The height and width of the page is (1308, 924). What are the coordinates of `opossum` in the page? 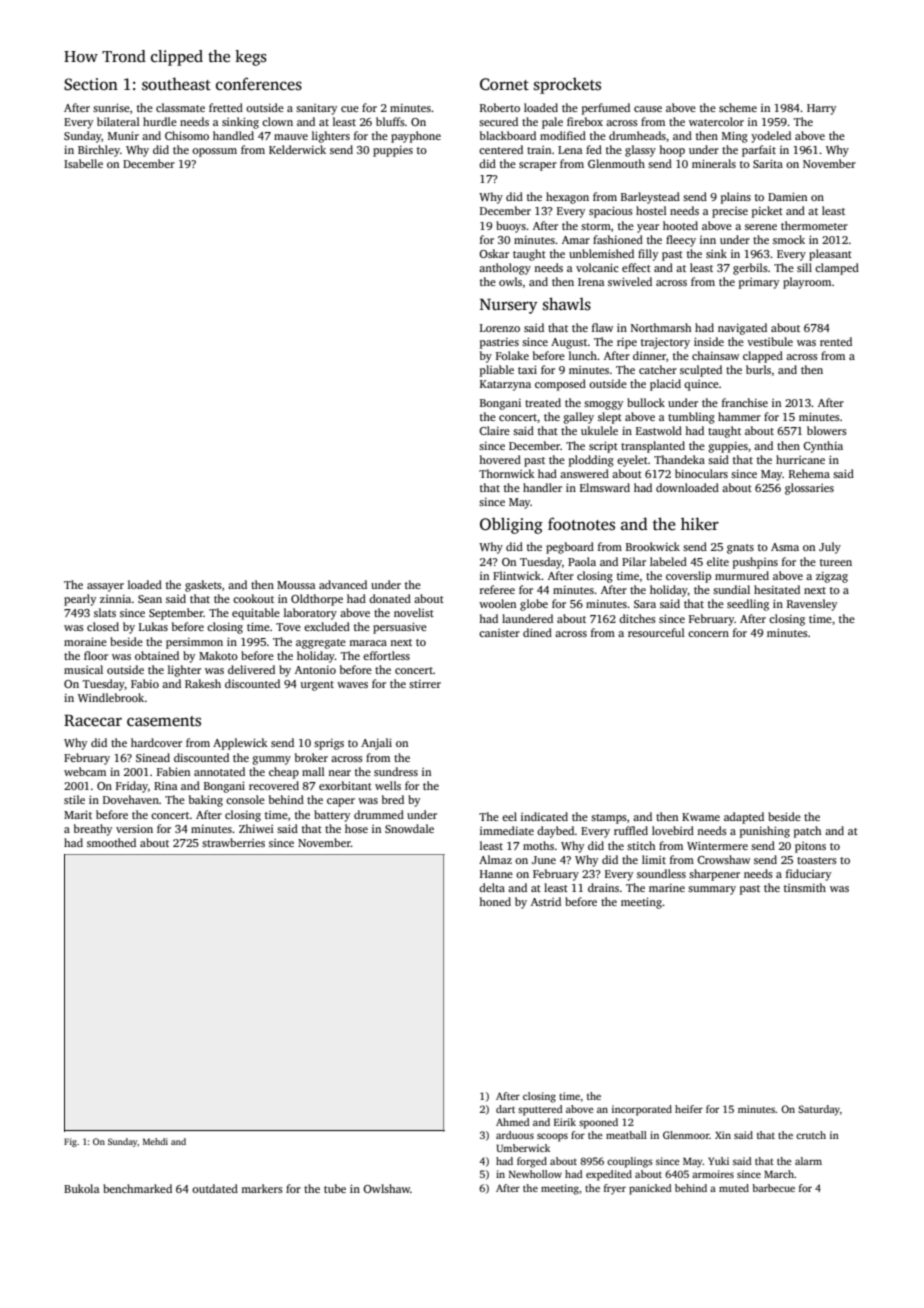 It's located at (214, 152).
